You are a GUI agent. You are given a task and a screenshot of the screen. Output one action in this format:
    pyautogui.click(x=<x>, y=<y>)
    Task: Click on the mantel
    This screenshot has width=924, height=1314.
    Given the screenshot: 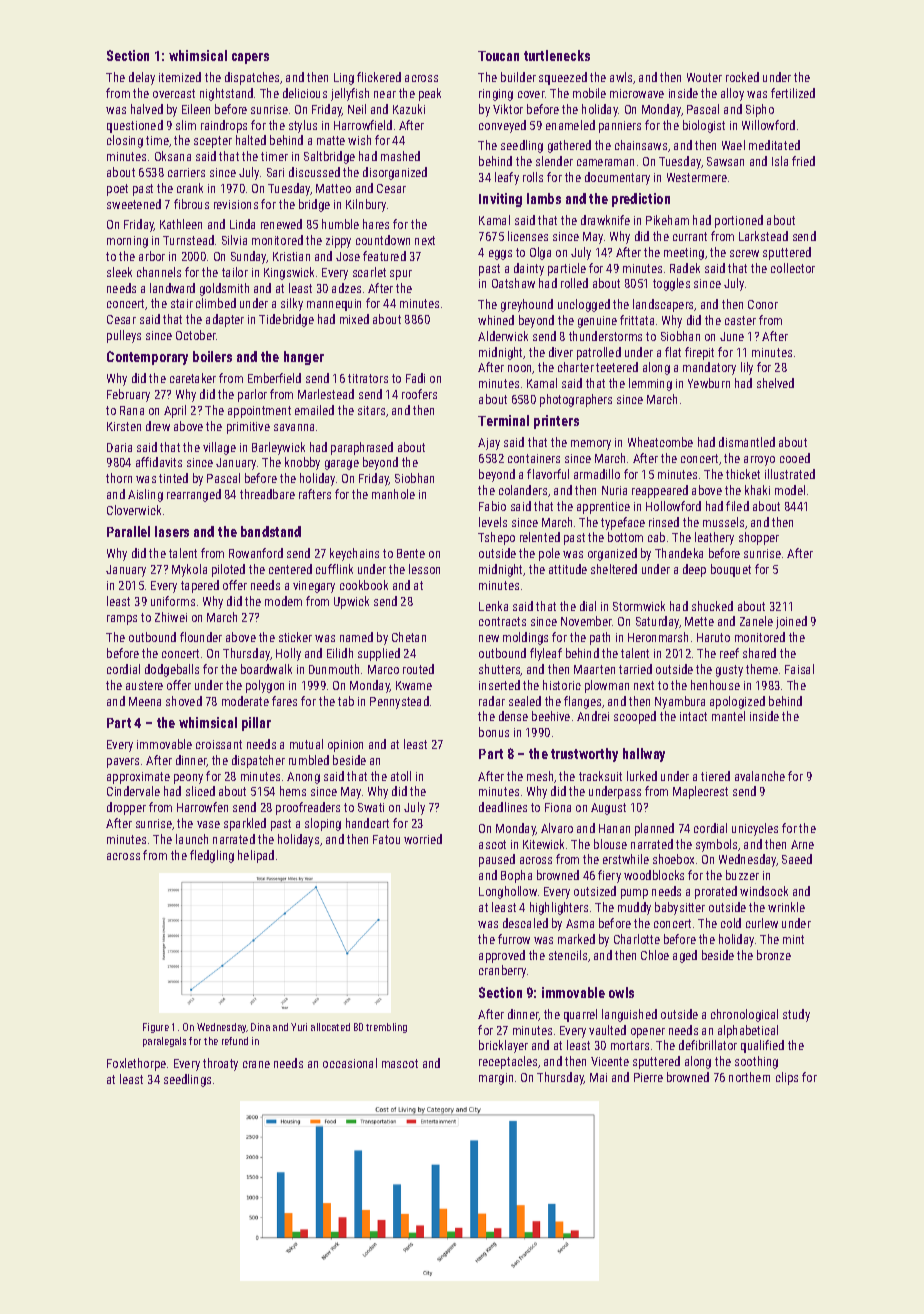 What is the action you would take?
    pyautogui.click(x=728, y=716)
